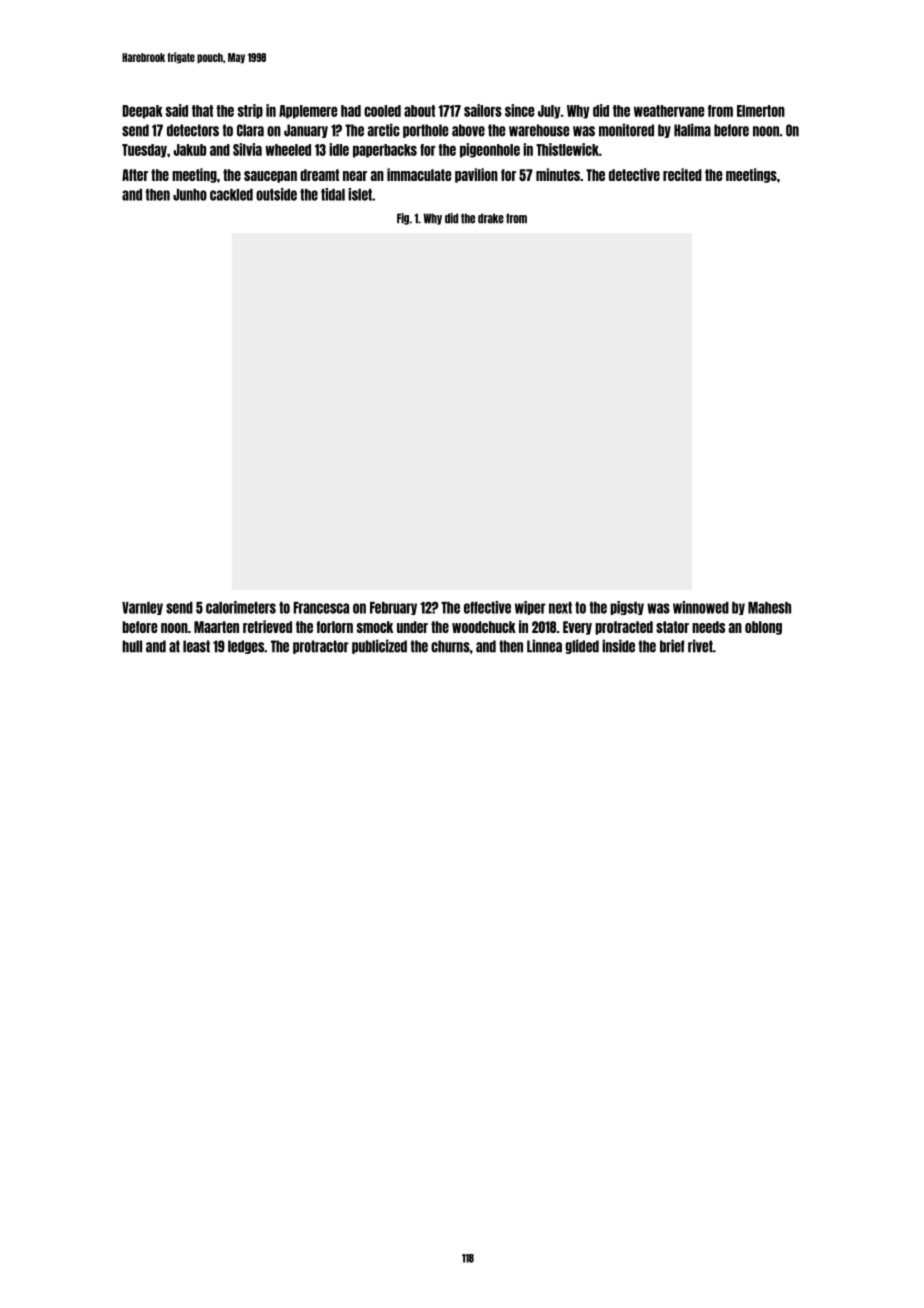 This screenshot has width=924, height=1308. I want to click on Junho, so click(190, 195).
